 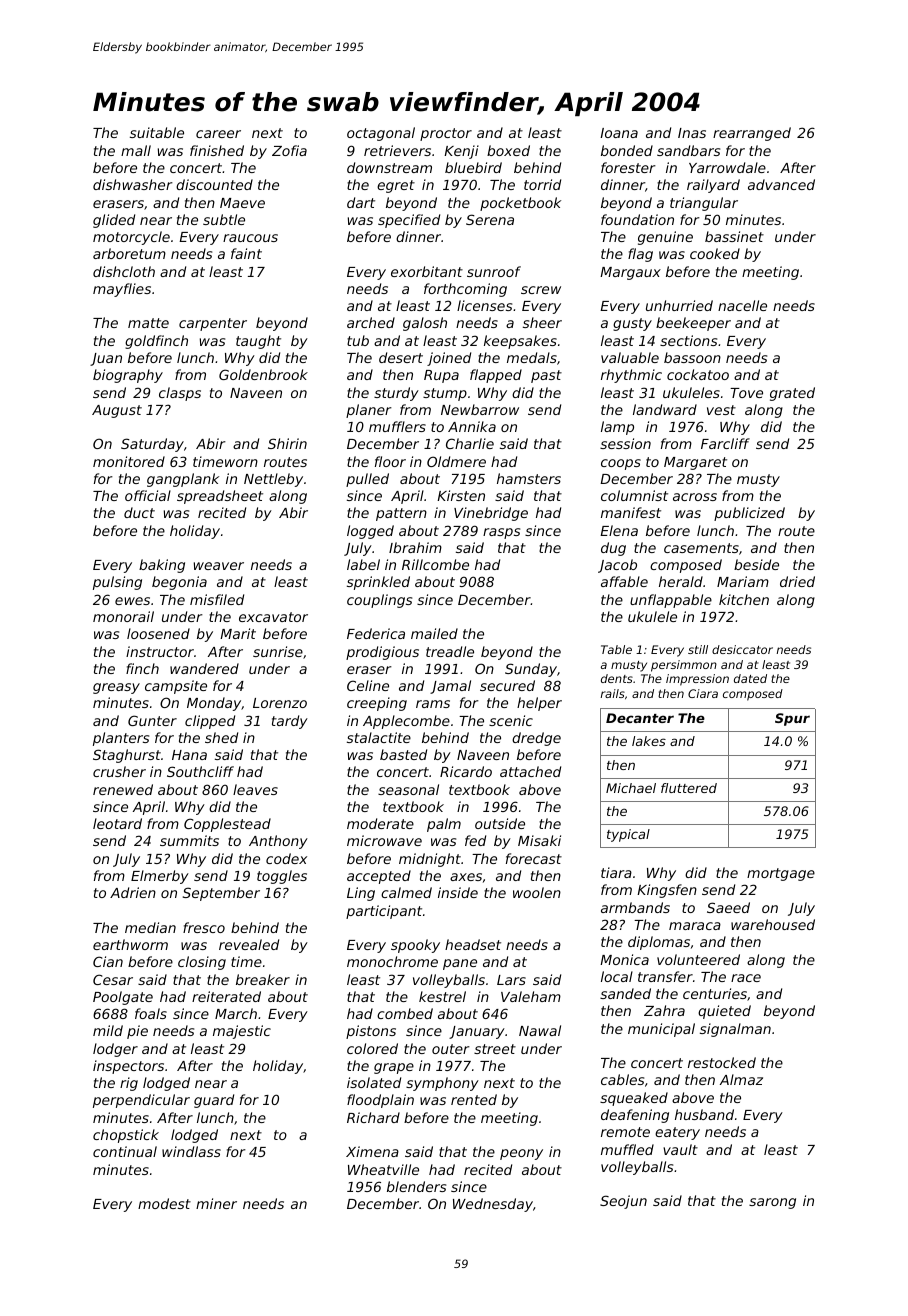 I want to click on mortgage, so click(x=781, y=874).
